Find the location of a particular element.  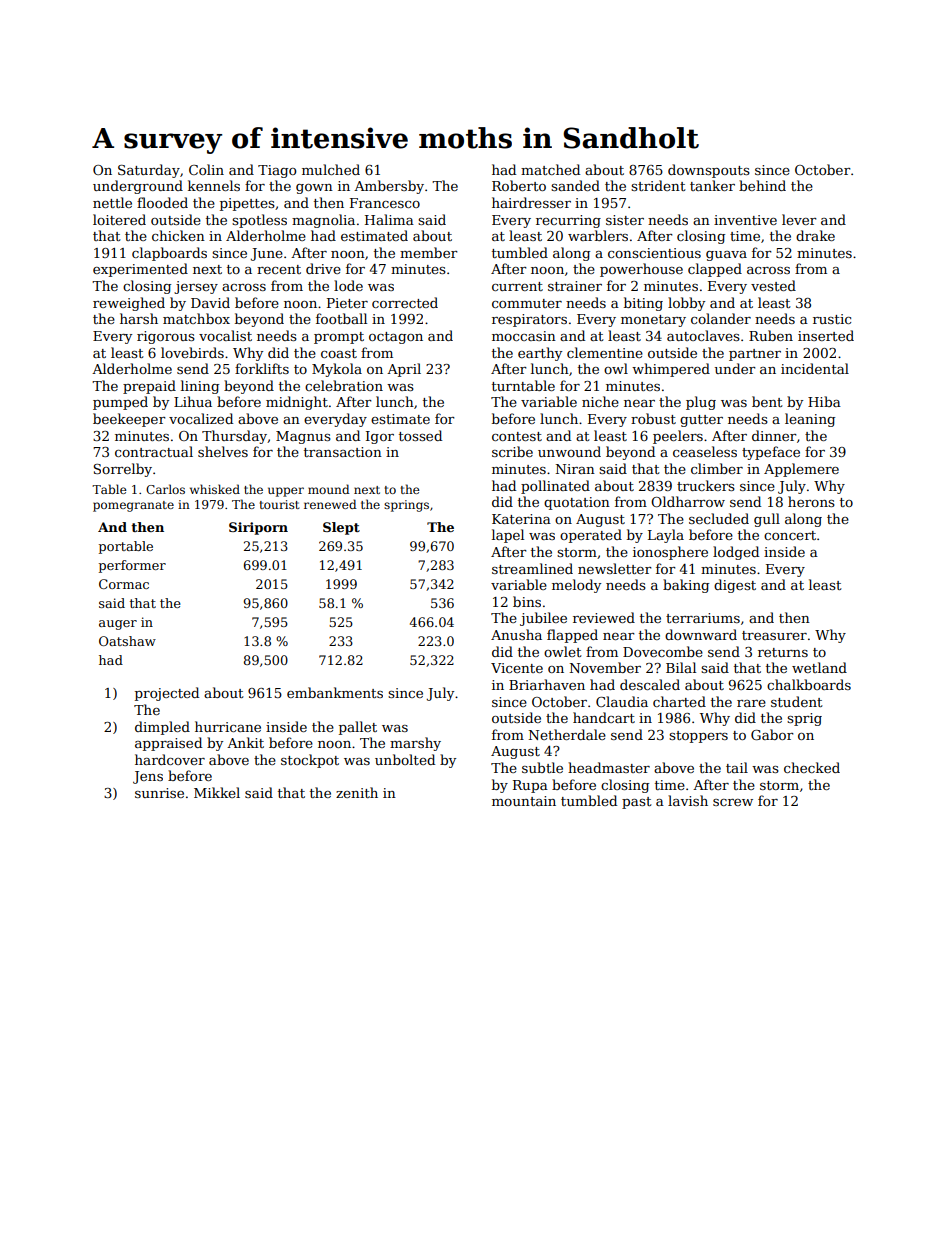

Colin is located at coordinates (206, 169).
